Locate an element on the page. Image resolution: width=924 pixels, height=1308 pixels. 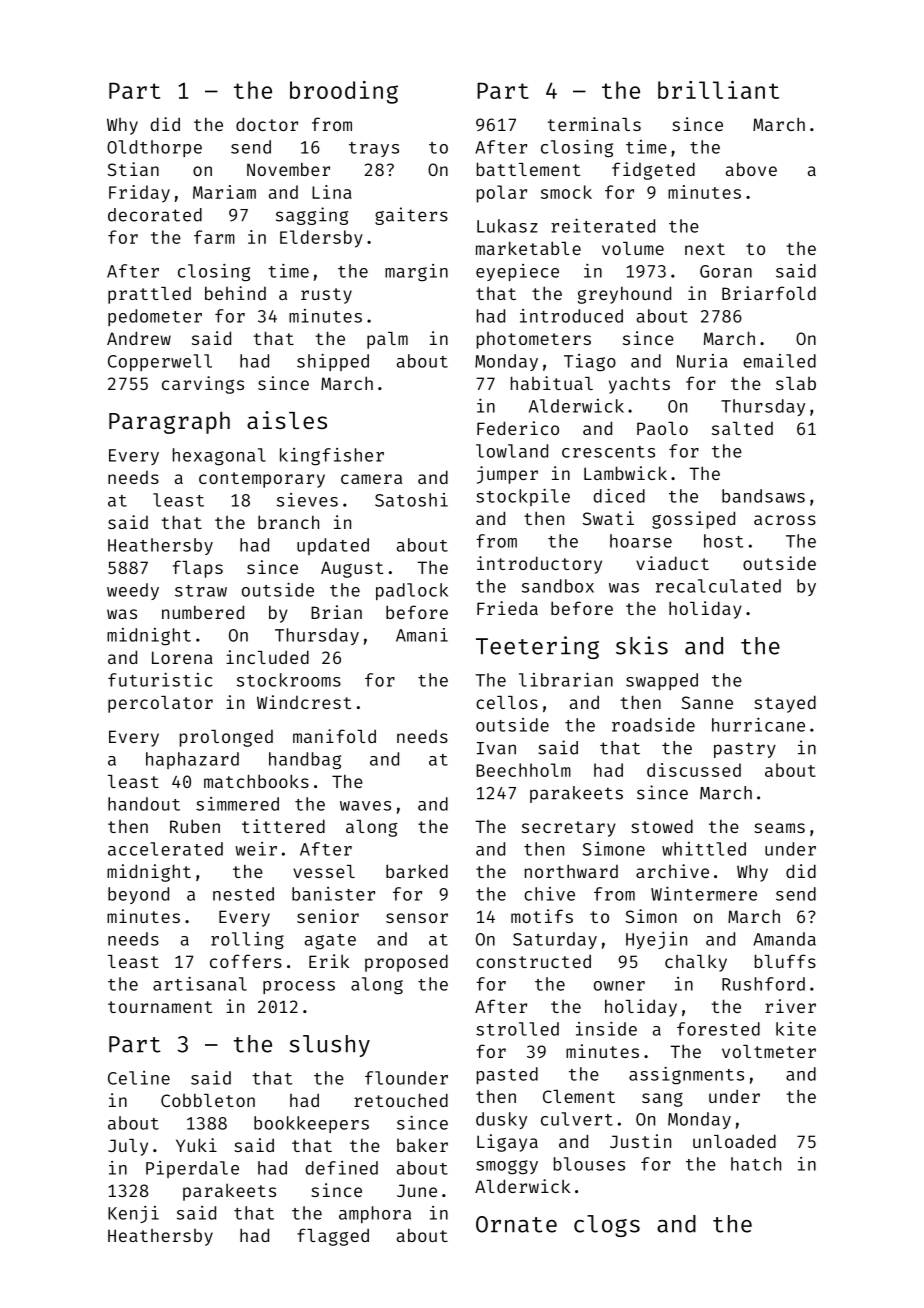
brilliant is located at coordinates (718, 90).
